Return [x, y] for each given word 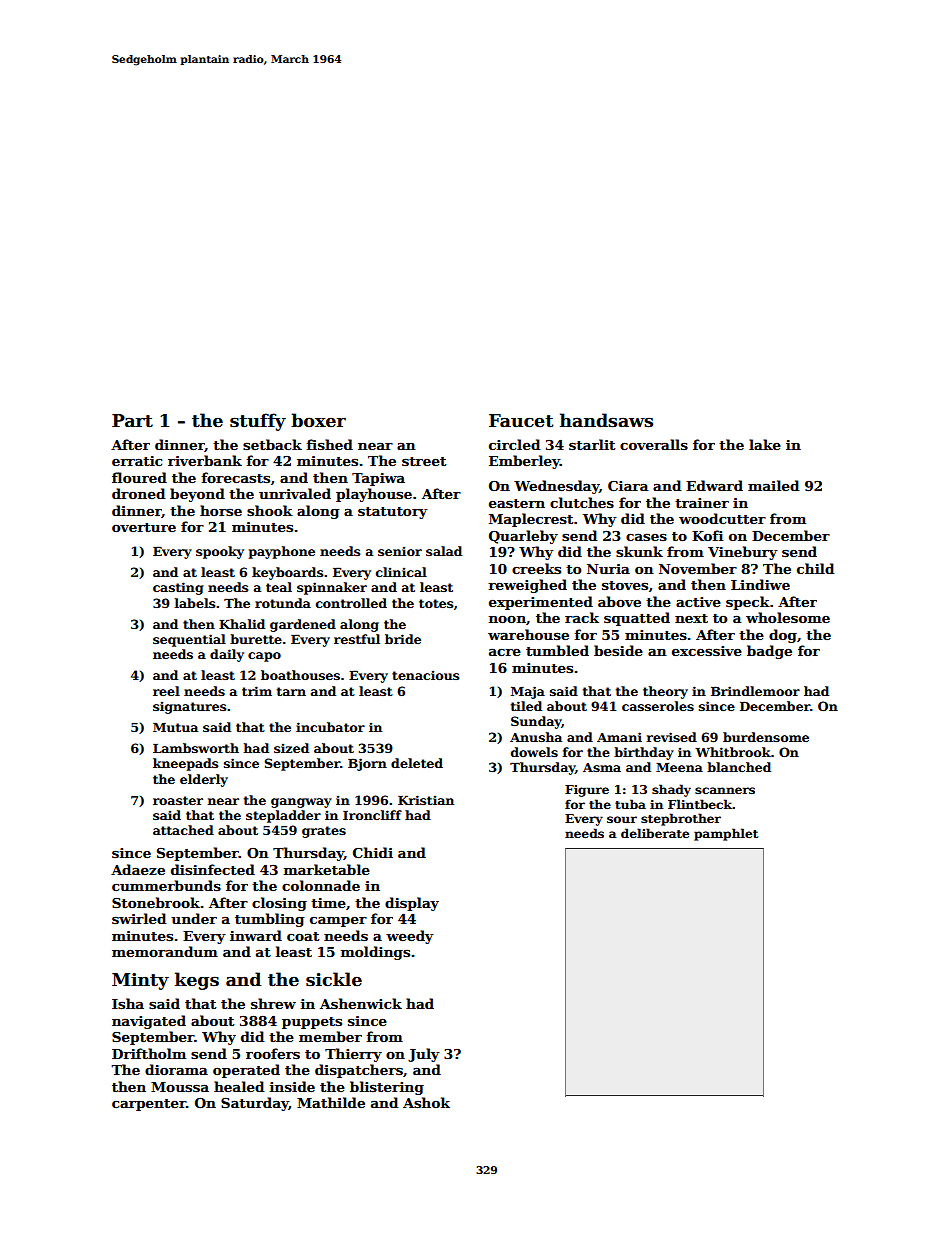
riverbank [205, 460]
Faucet [521, 421]
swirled [139, 918]
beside [618, 650]
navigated [149, 1022]
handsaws [606, 420]
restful [357, 639]
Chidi [373, 852]
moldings [375, 953]
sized [291, 748]
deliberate [655, 833]
